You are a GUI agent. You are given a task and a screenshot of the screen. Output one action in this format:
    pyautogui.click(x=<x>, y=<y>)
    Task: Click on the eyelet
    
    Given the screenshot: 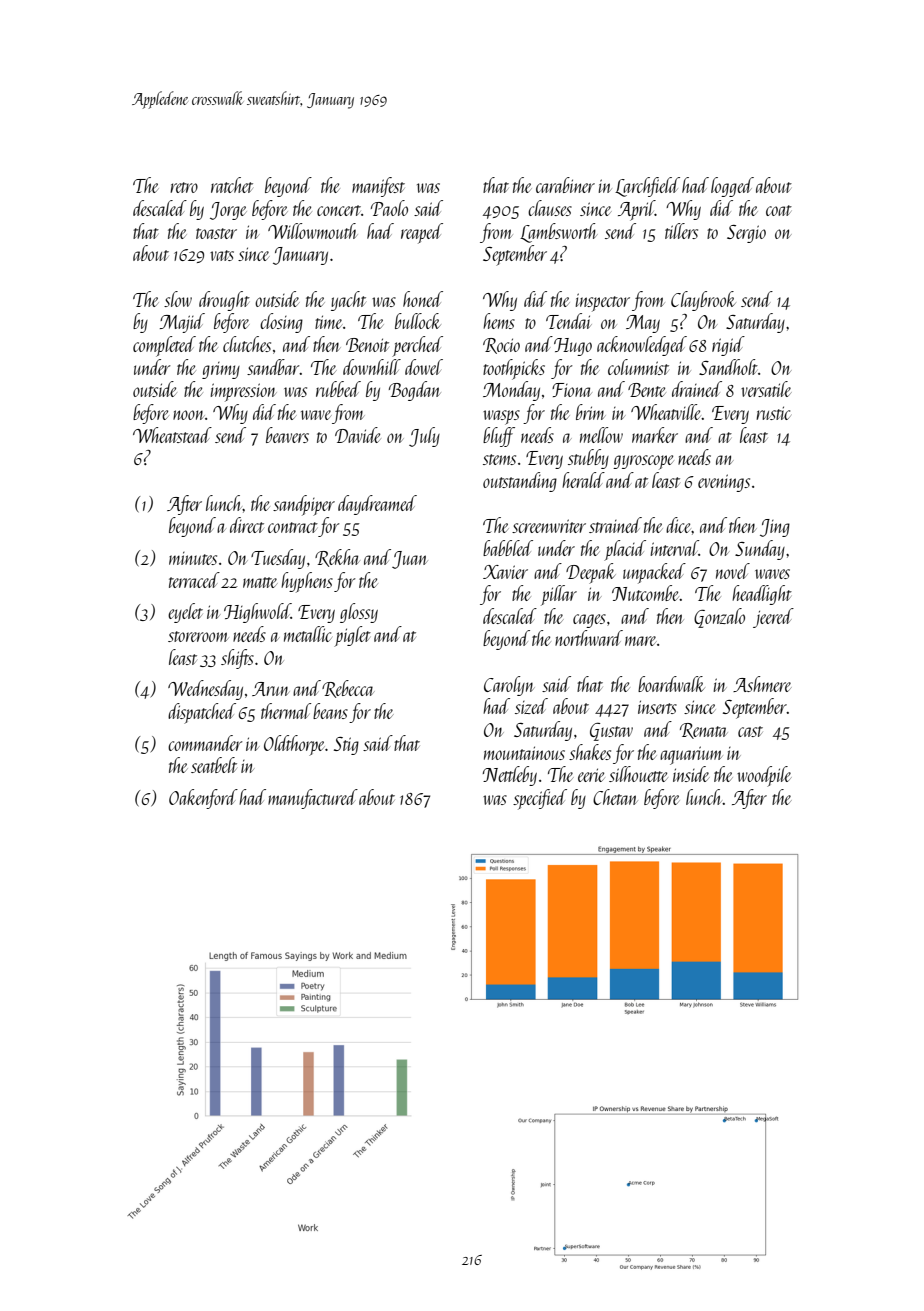 What is the action you would take?
    pyautogui.click(x=185, y=613)
